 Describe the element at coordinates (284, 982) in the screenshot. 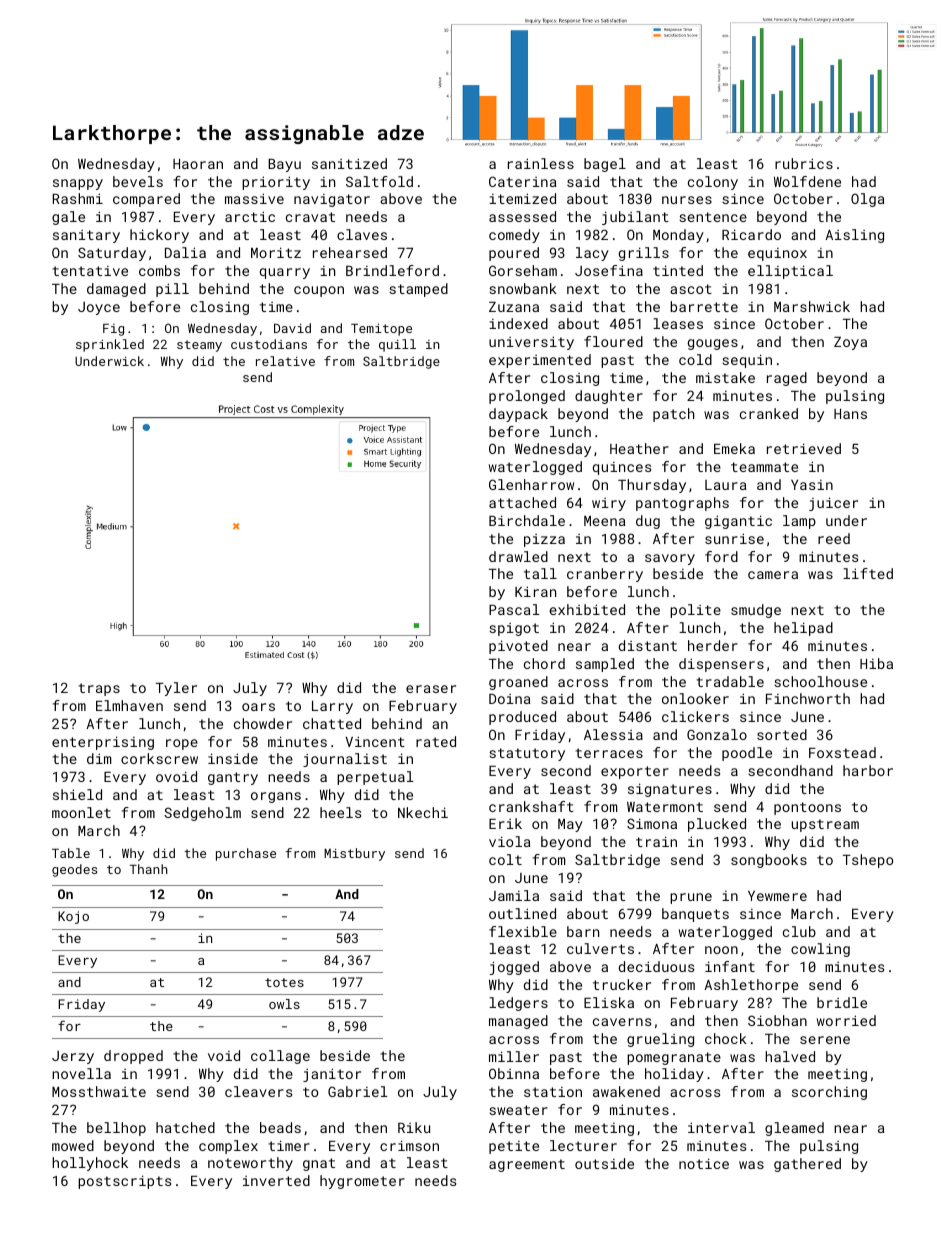

I see `totes` at that location.
